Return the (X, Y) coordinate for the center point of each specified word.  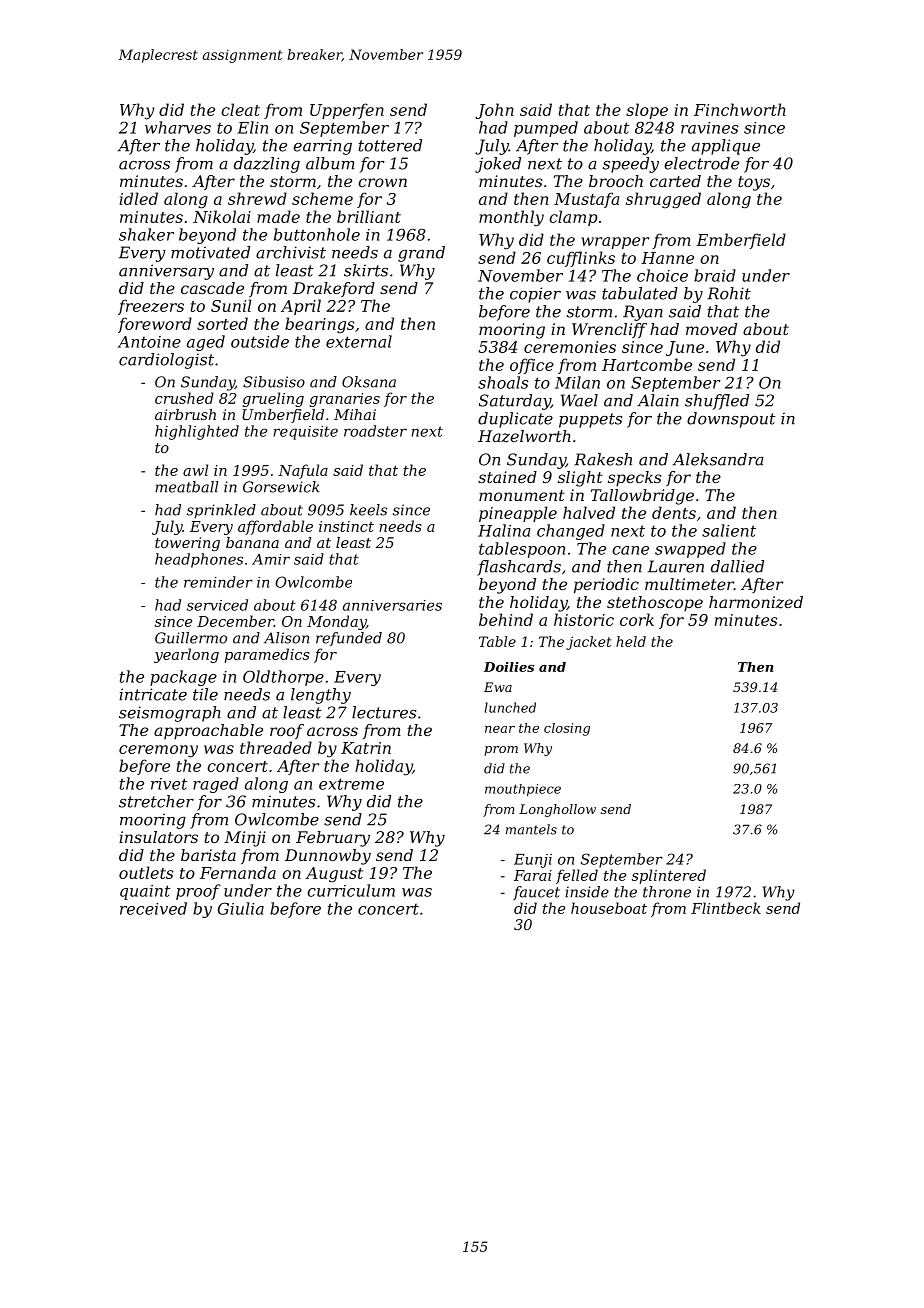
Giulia (241, 908)
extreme (351, 784)
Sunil (231, 305)
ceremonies (570, 347)
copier (535, 295)
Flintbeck (726, 908)
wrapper (615, 243)
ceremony (158, 751)
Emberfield (741, 241)
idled (138, 198)
